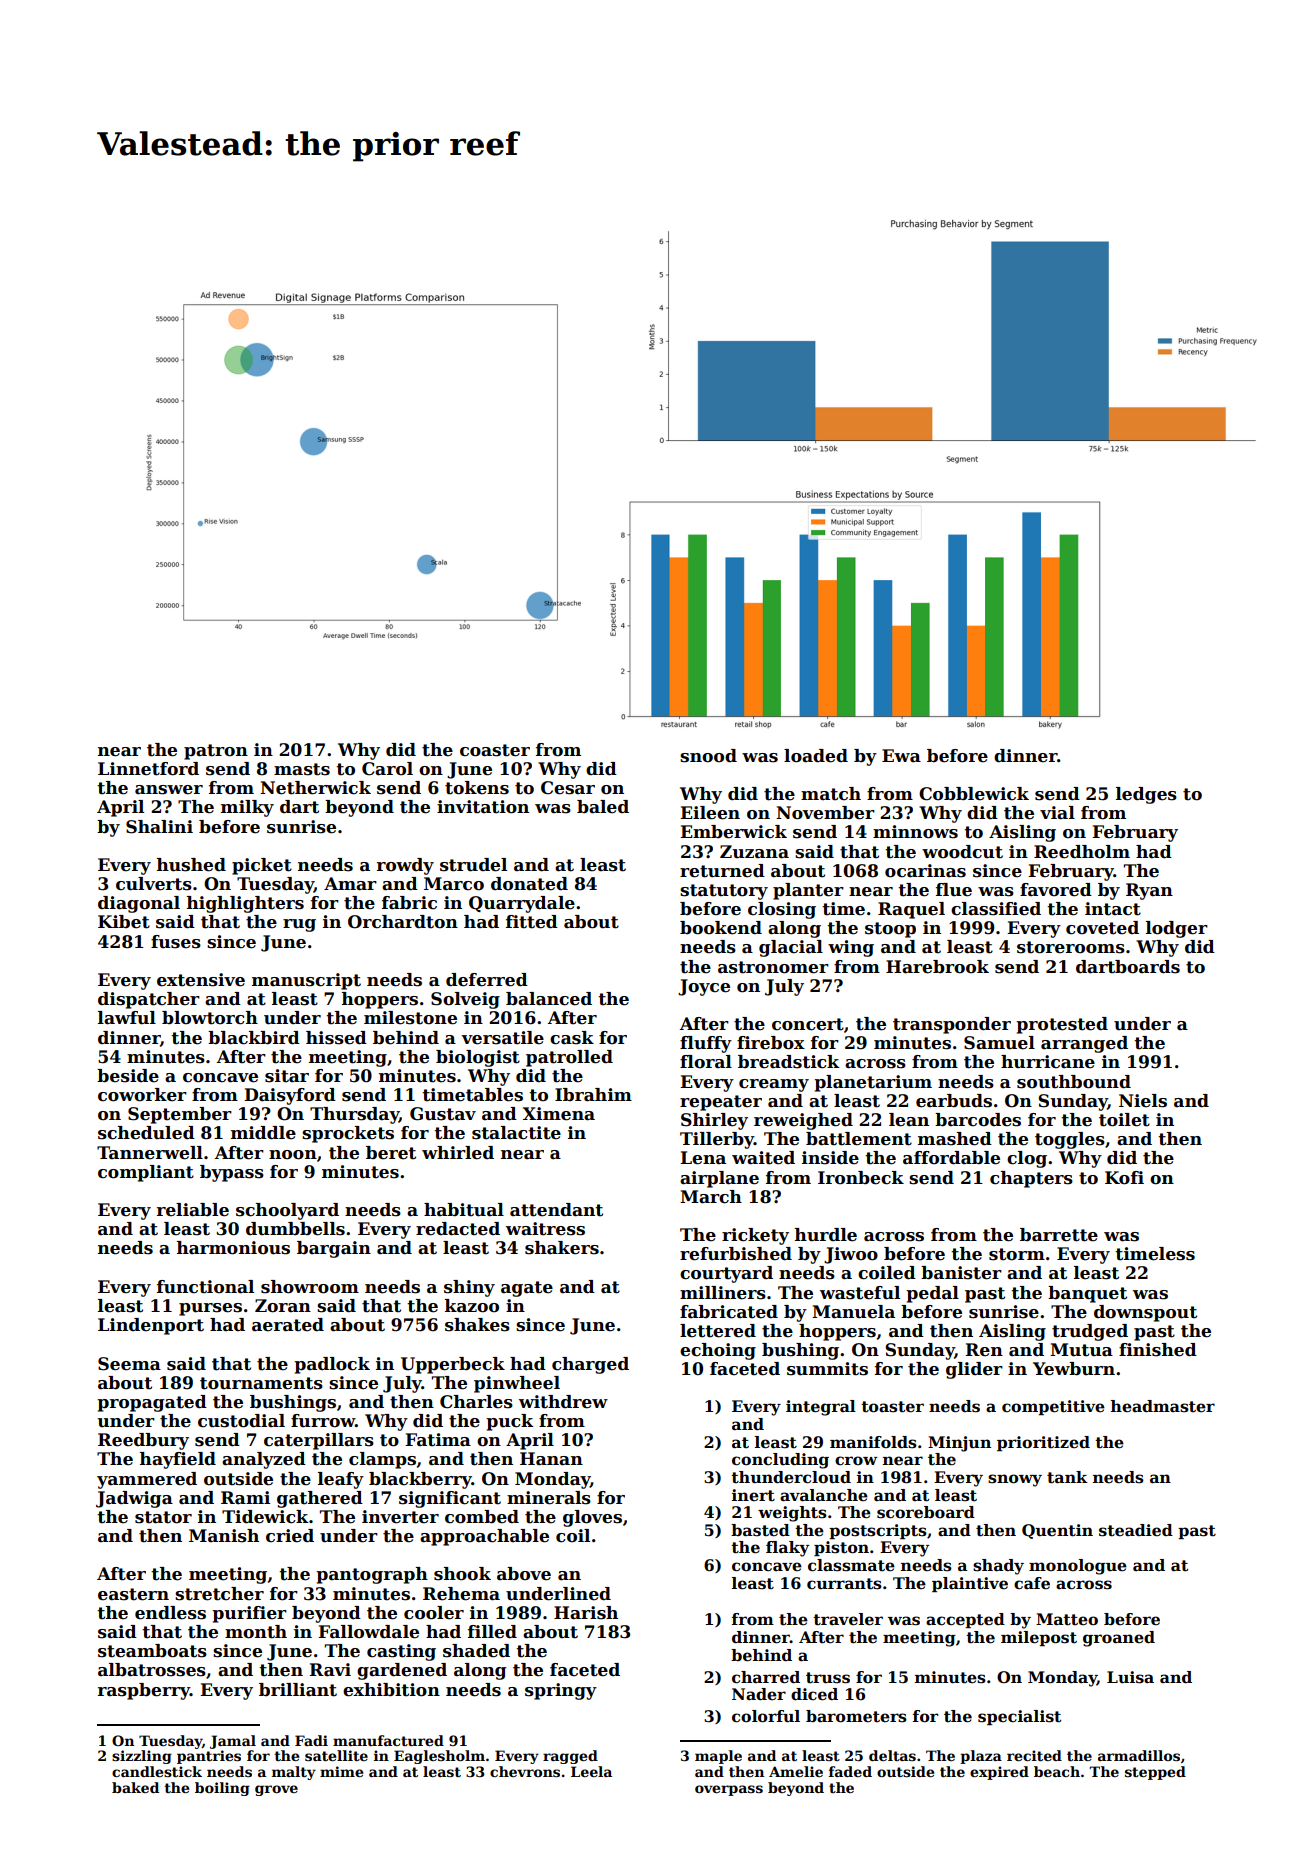  Describe the element at coordinates (999, 1773) in the screenshot. I see `expired` at that location.
